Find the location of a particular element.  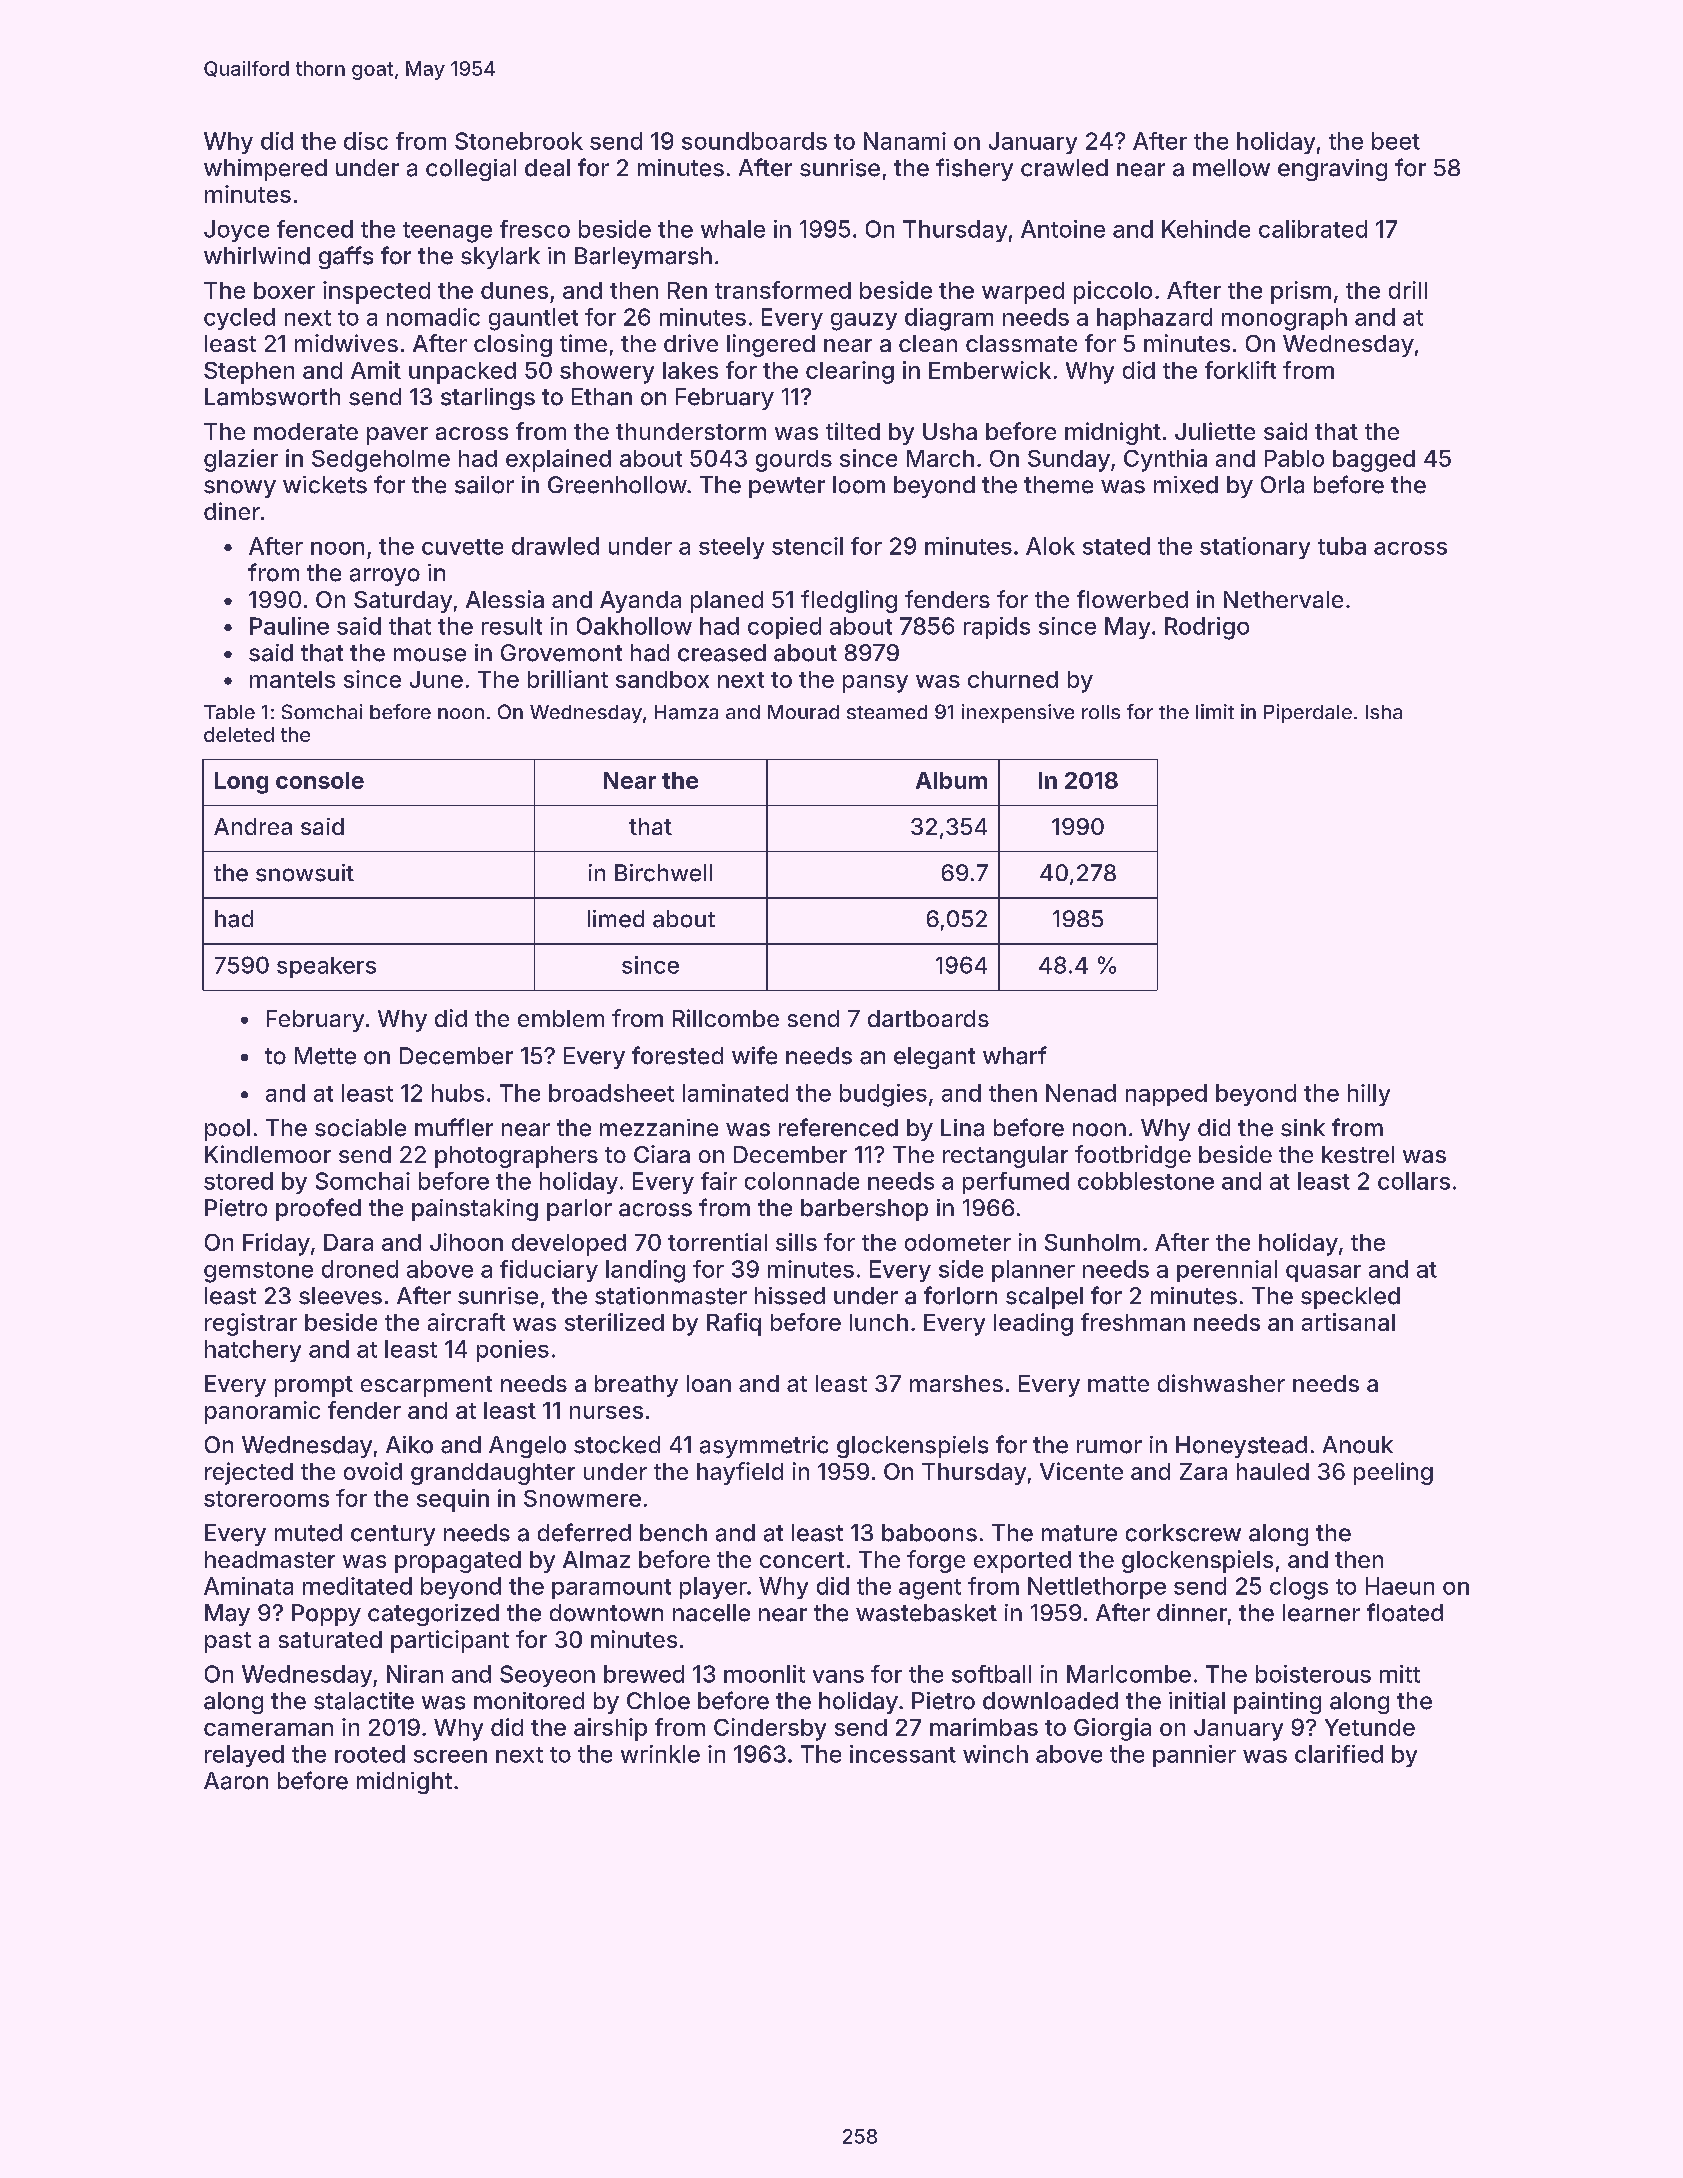

sleeves is located at coordinates (340, 1296).
